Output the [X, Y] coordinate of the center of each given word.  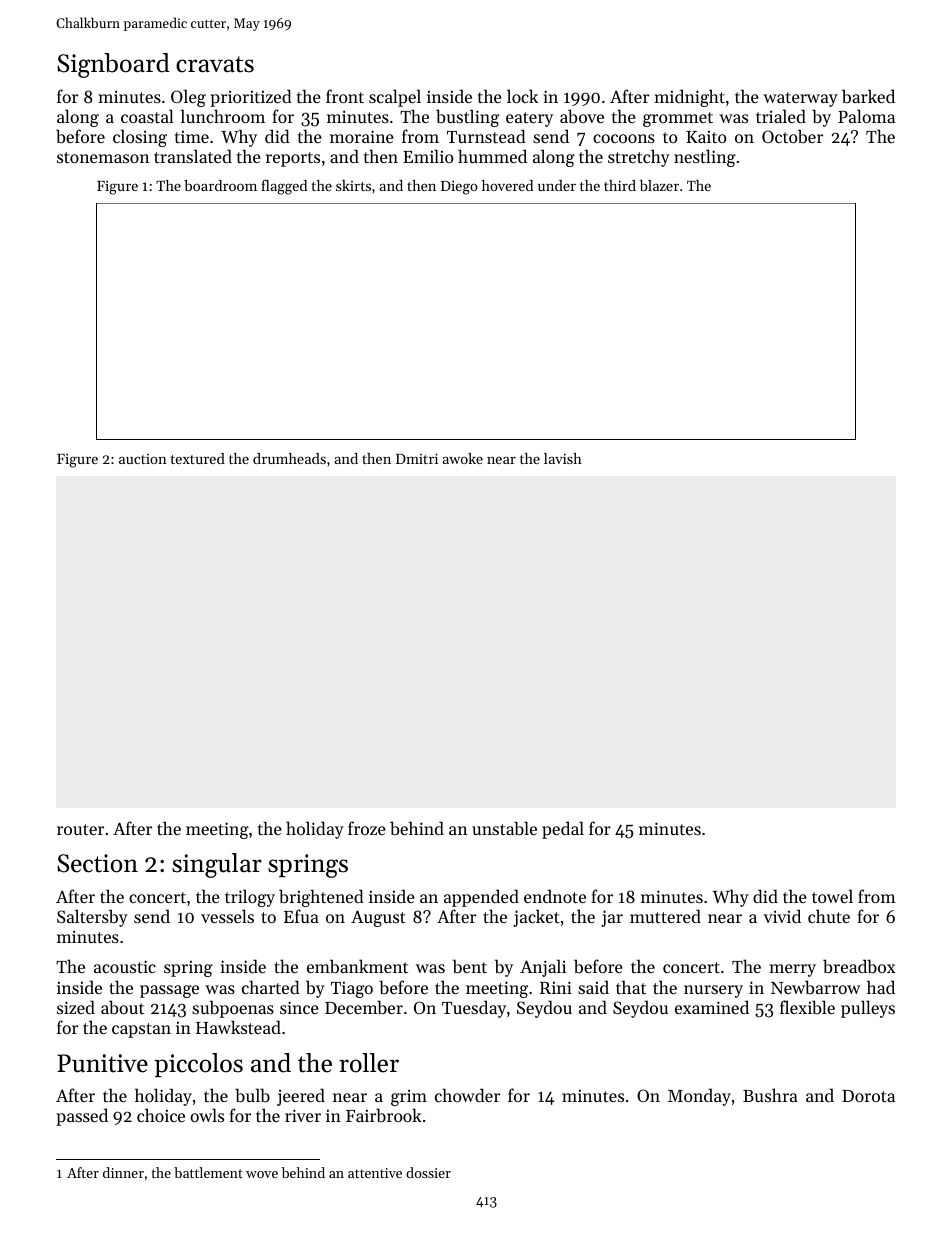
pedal [563, 830]
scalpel [395, 98]
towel [832, 896]
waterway [800, 99]
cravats [215, 64]
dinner [123, 1172]
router [80, 829]
